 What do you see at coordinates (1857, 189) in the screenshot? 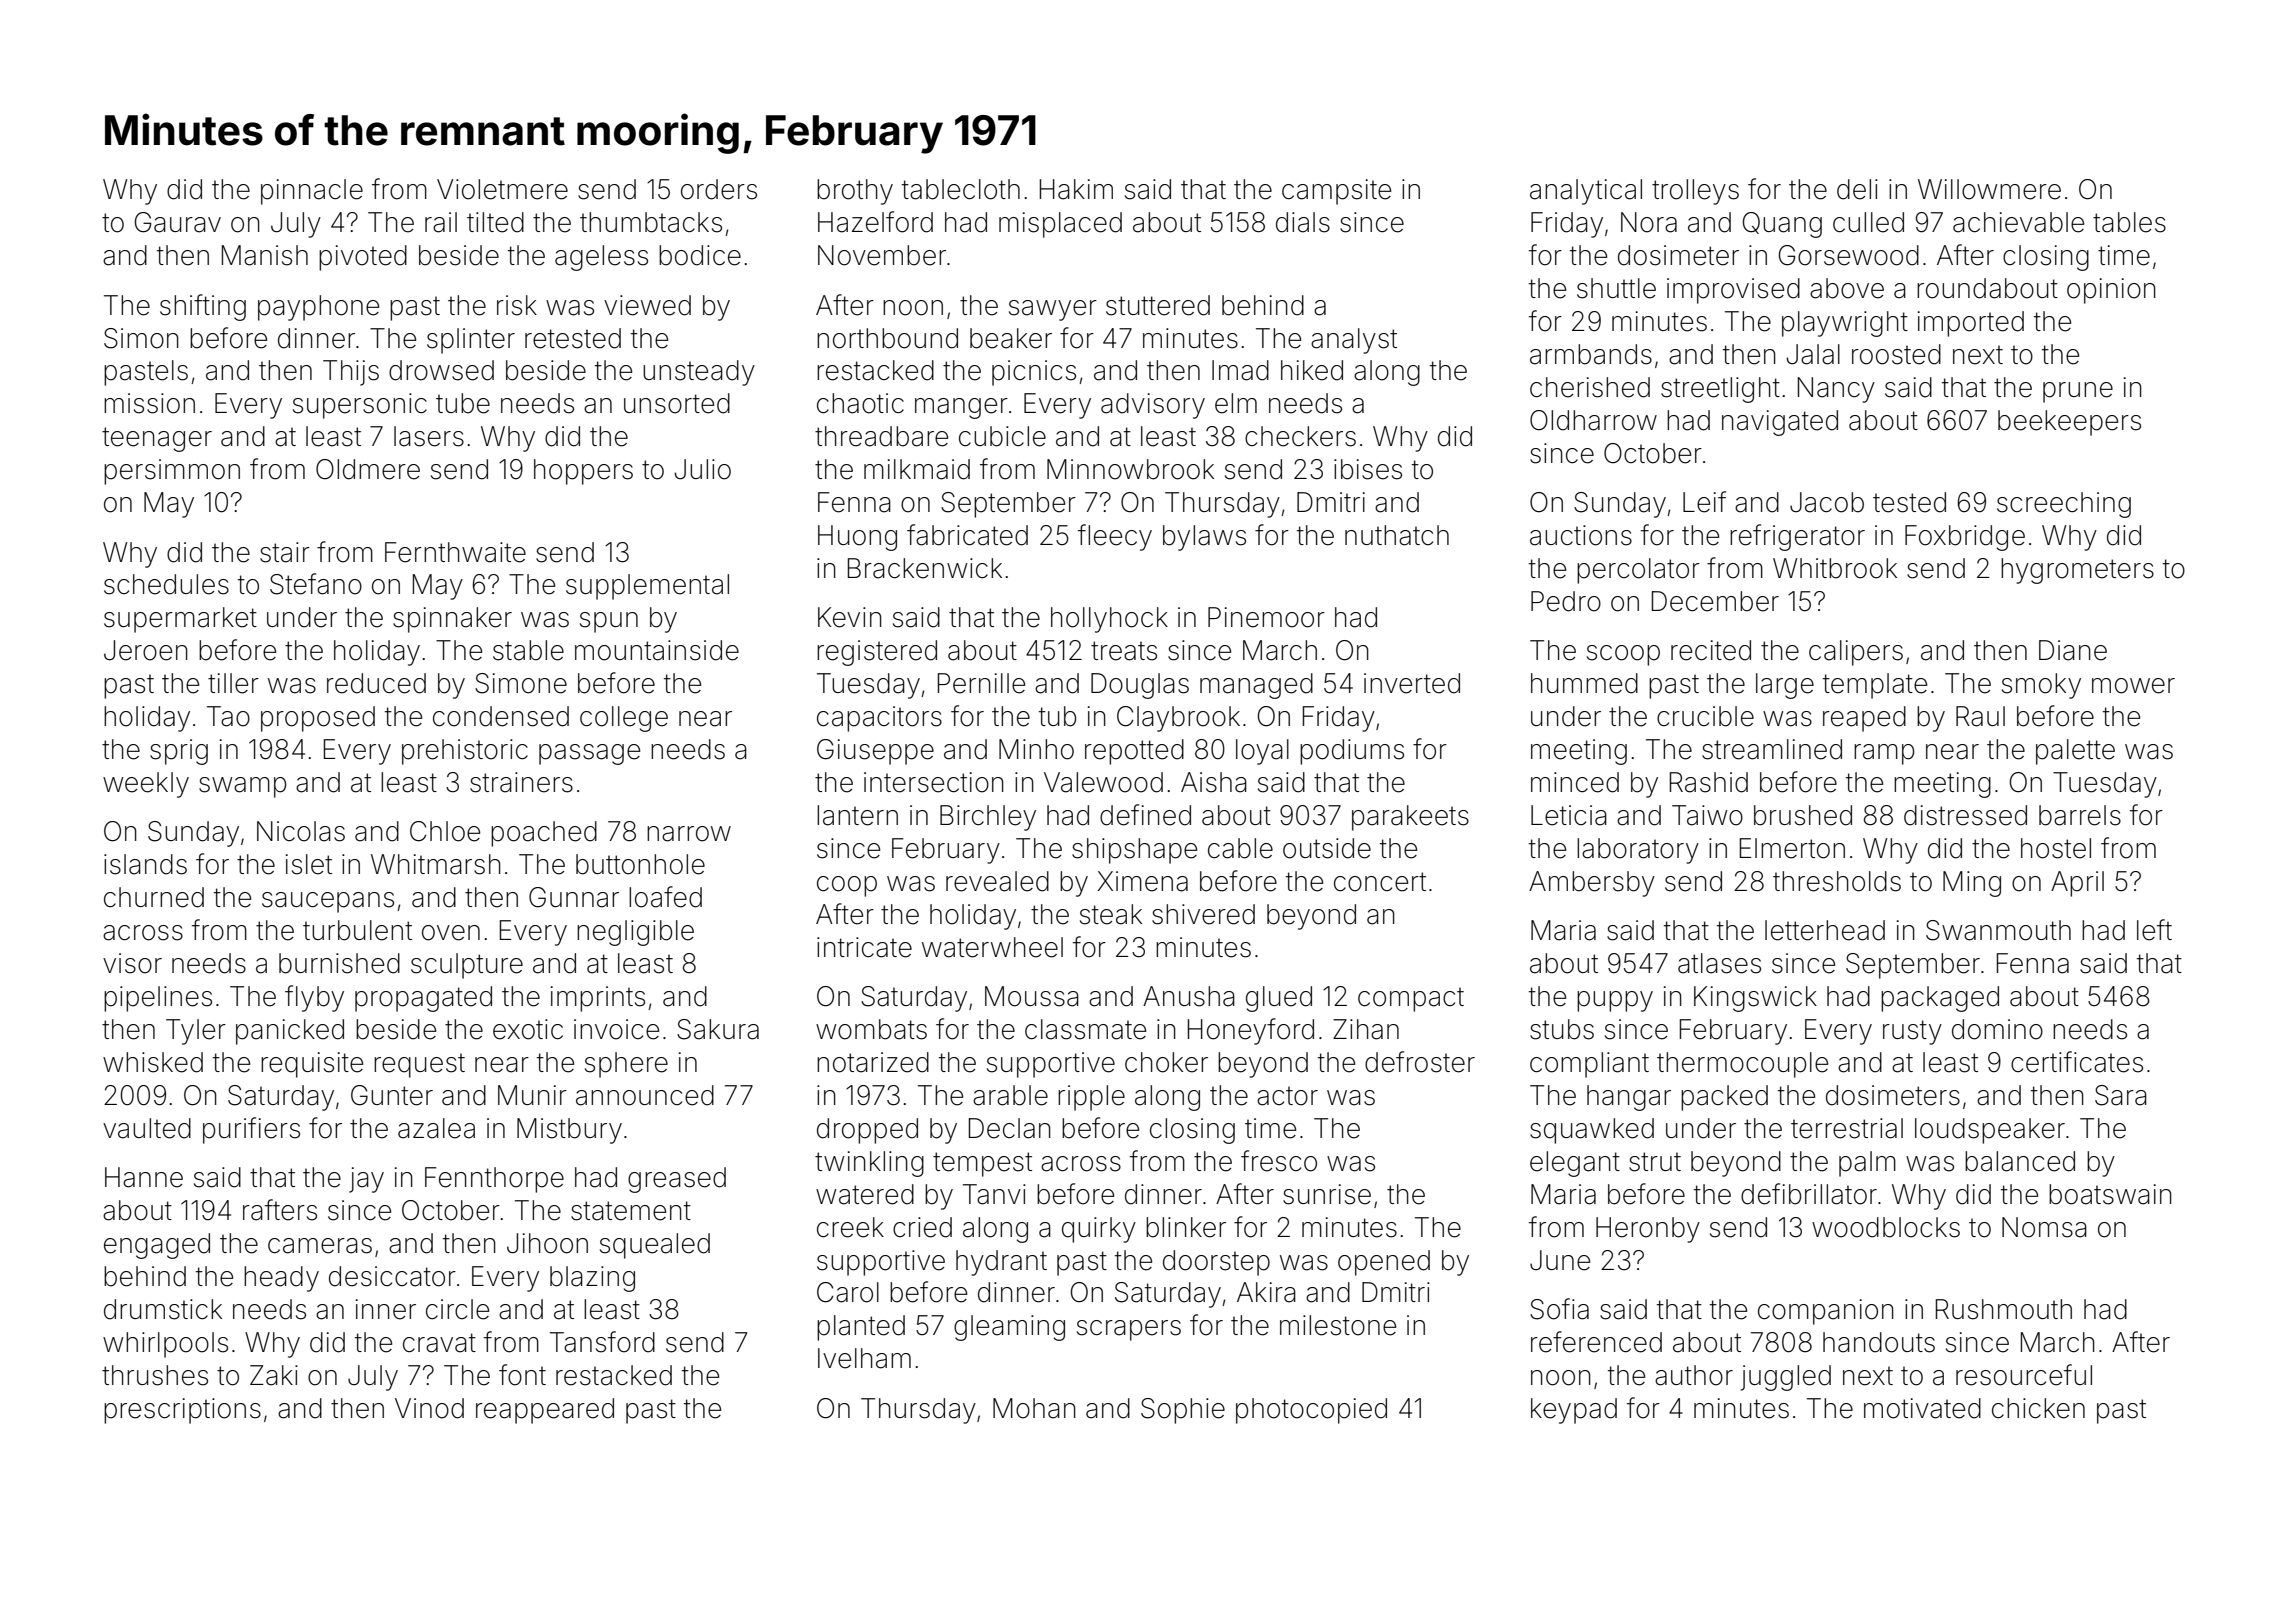
I see `deli` at bounding box center [1857, 189].
